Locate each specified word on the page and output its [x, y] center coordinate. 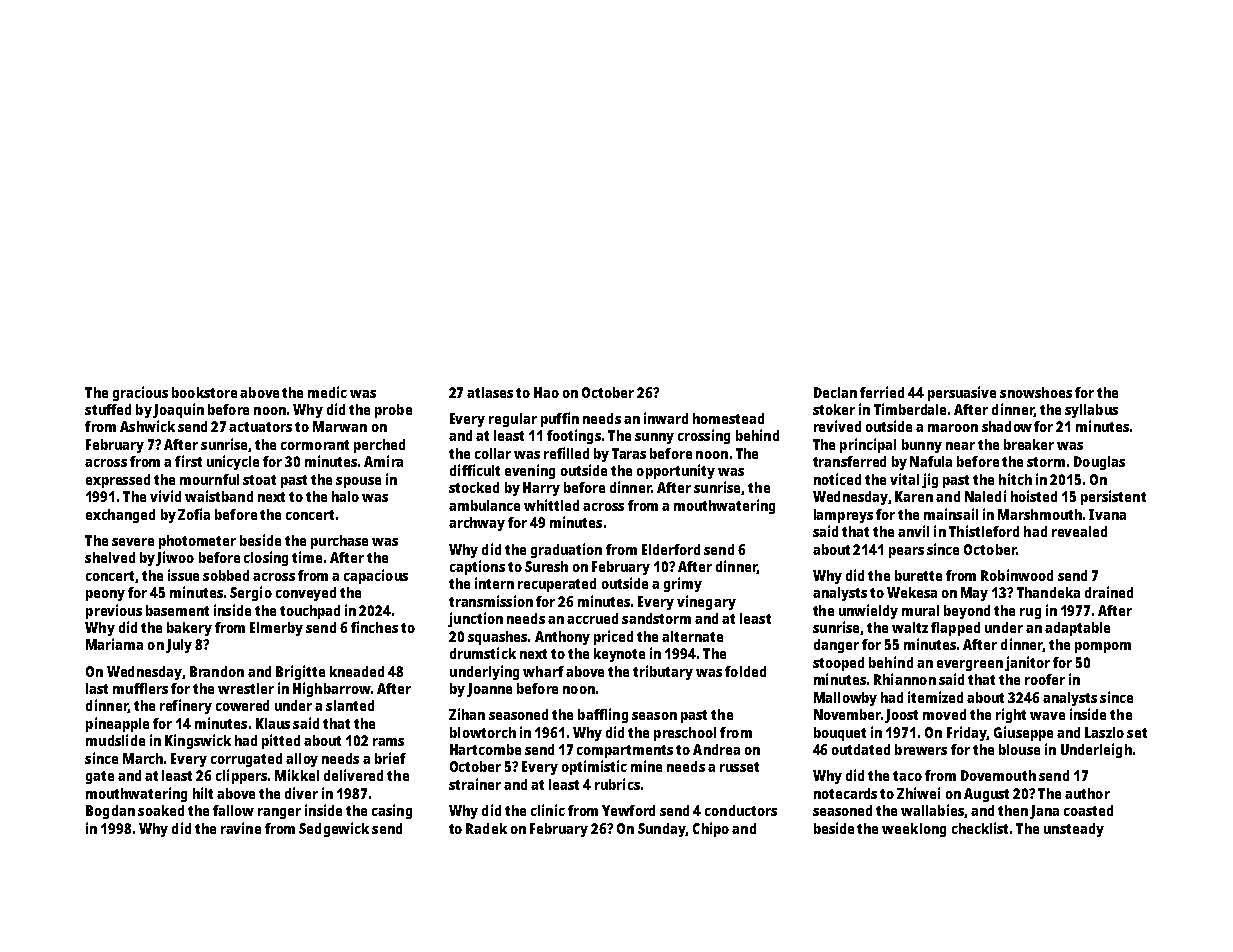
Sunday [662, 830]
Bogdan [110, 812]
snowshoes [1036, 392]
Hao [546, 392]
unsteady [1074, 830]
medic [327, 392]
